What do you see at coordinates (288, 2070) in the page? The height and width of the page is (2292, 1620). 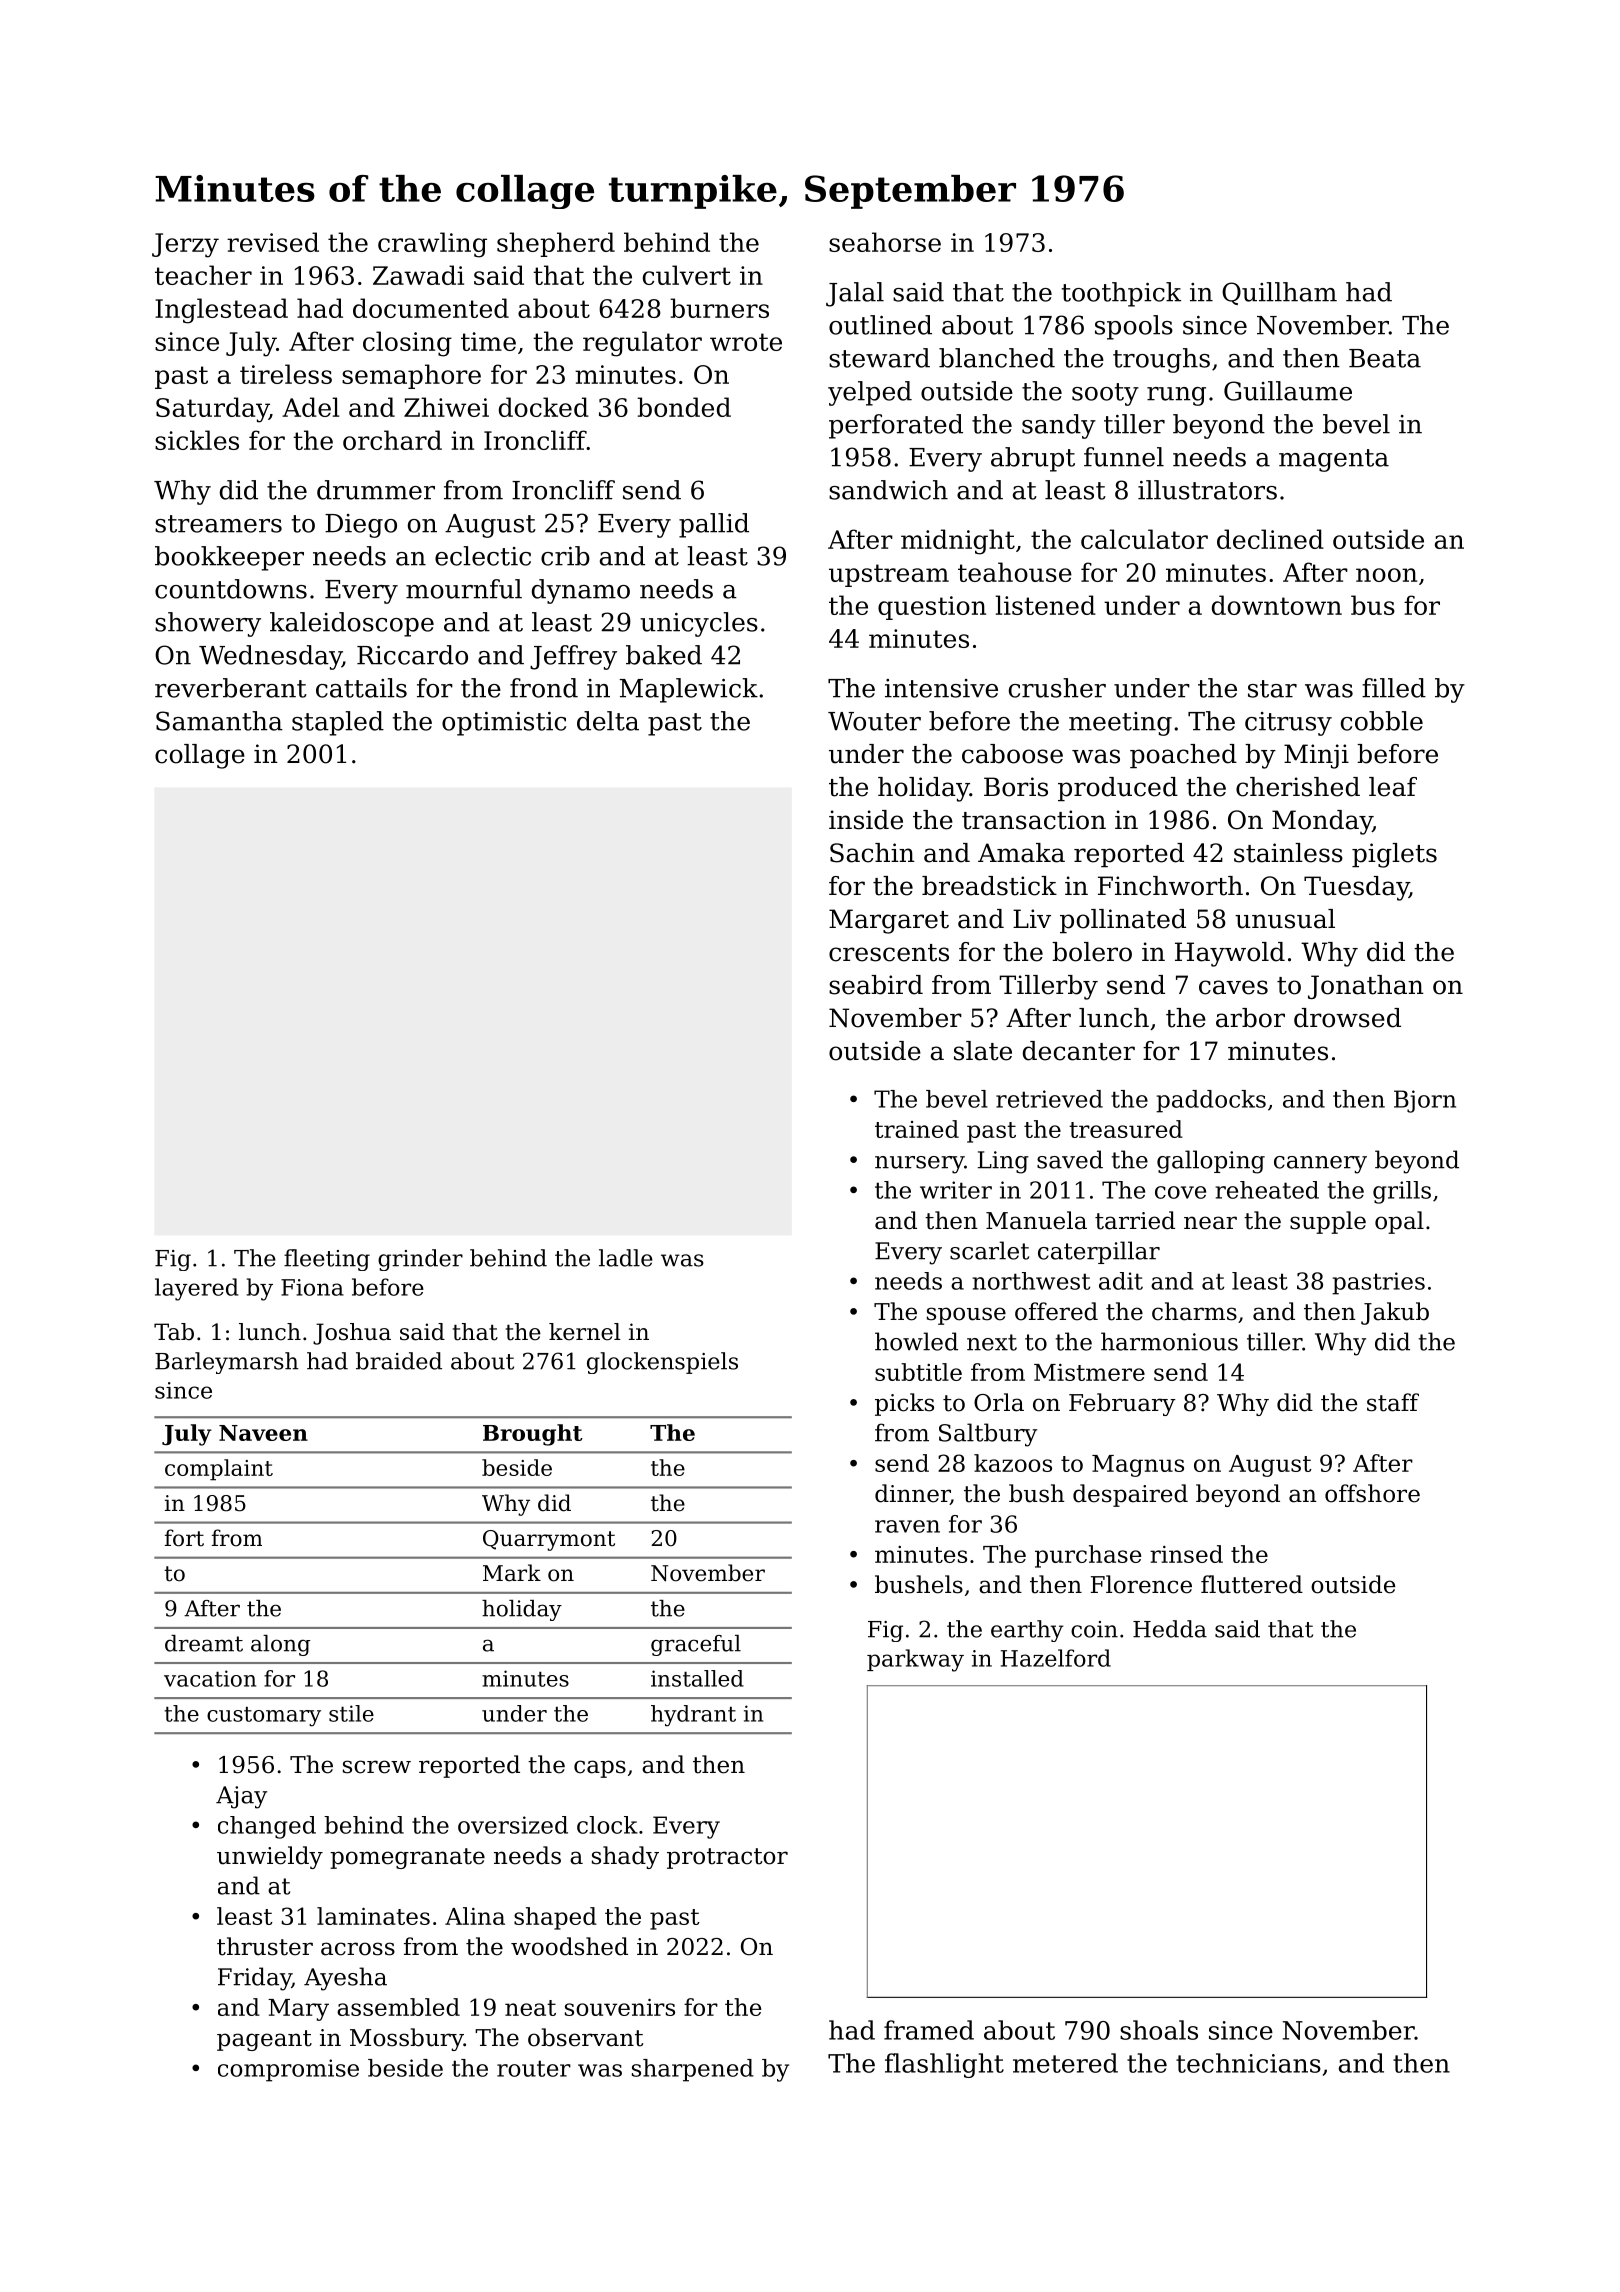 I see `compromise` at bounding box center [288, 2070].
